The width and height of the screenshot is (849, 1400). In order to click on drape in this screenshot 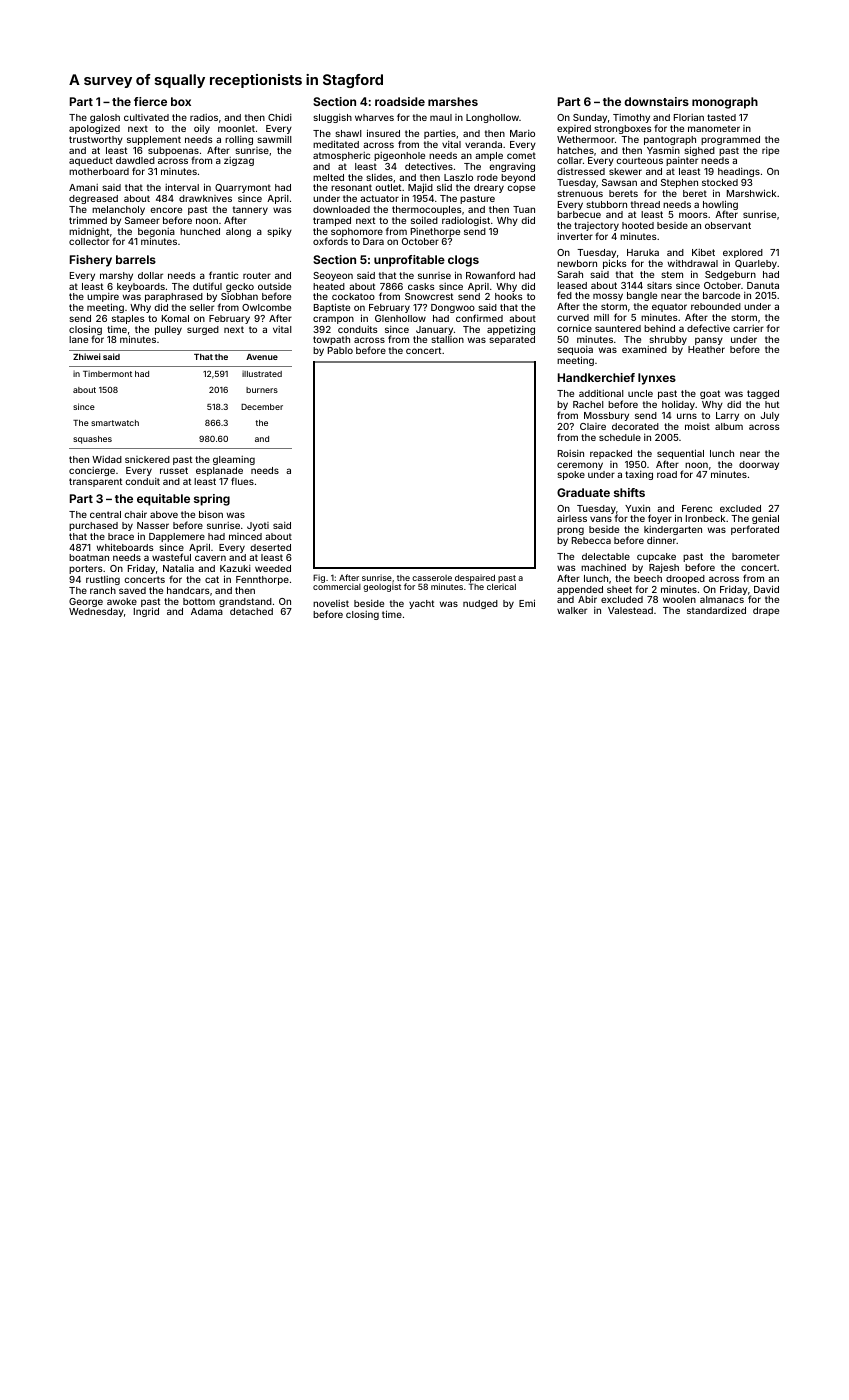, I will do `click(766, 611)`.
